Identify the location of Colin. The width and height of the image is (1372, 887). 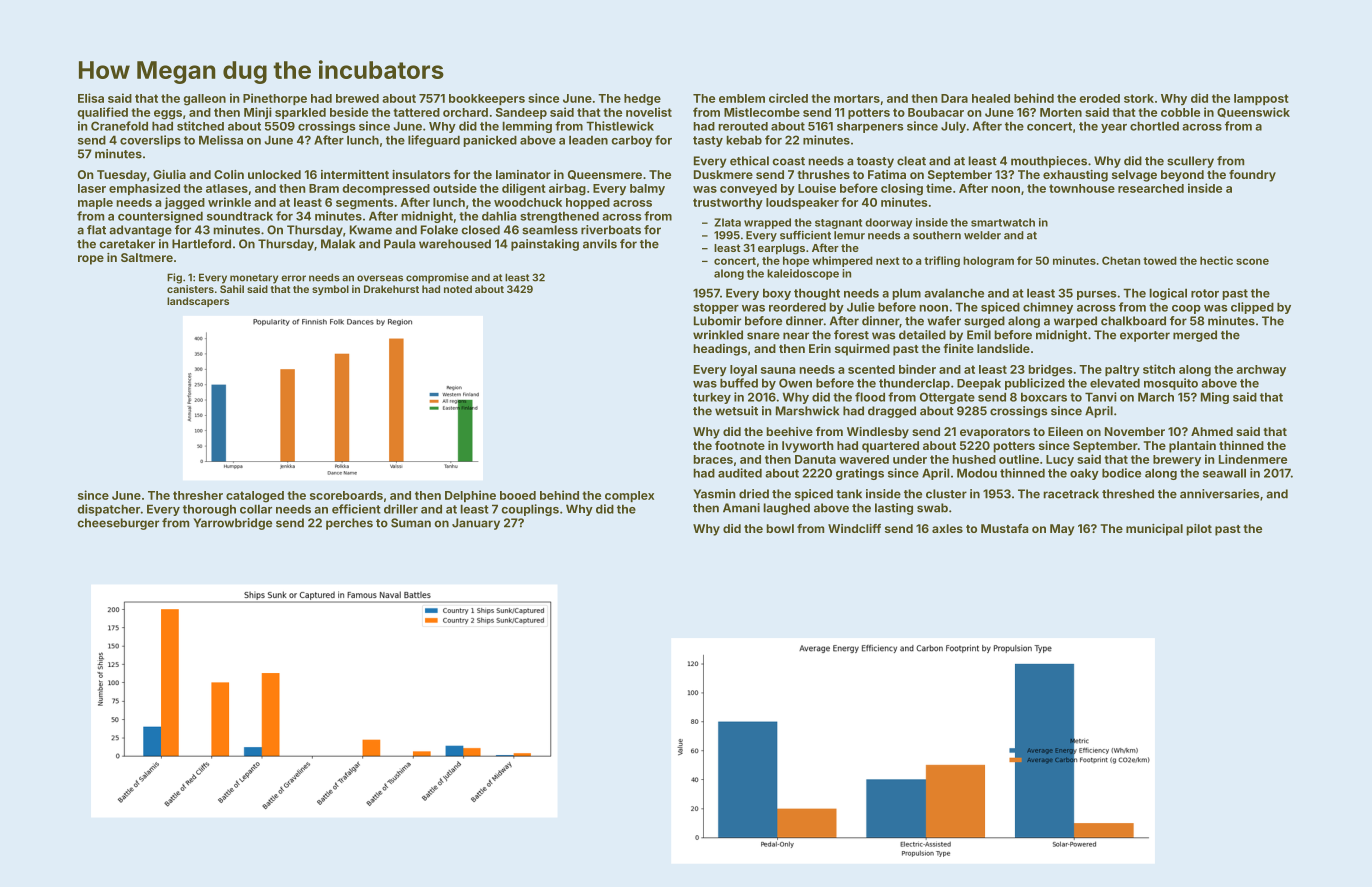
(229, 174).
